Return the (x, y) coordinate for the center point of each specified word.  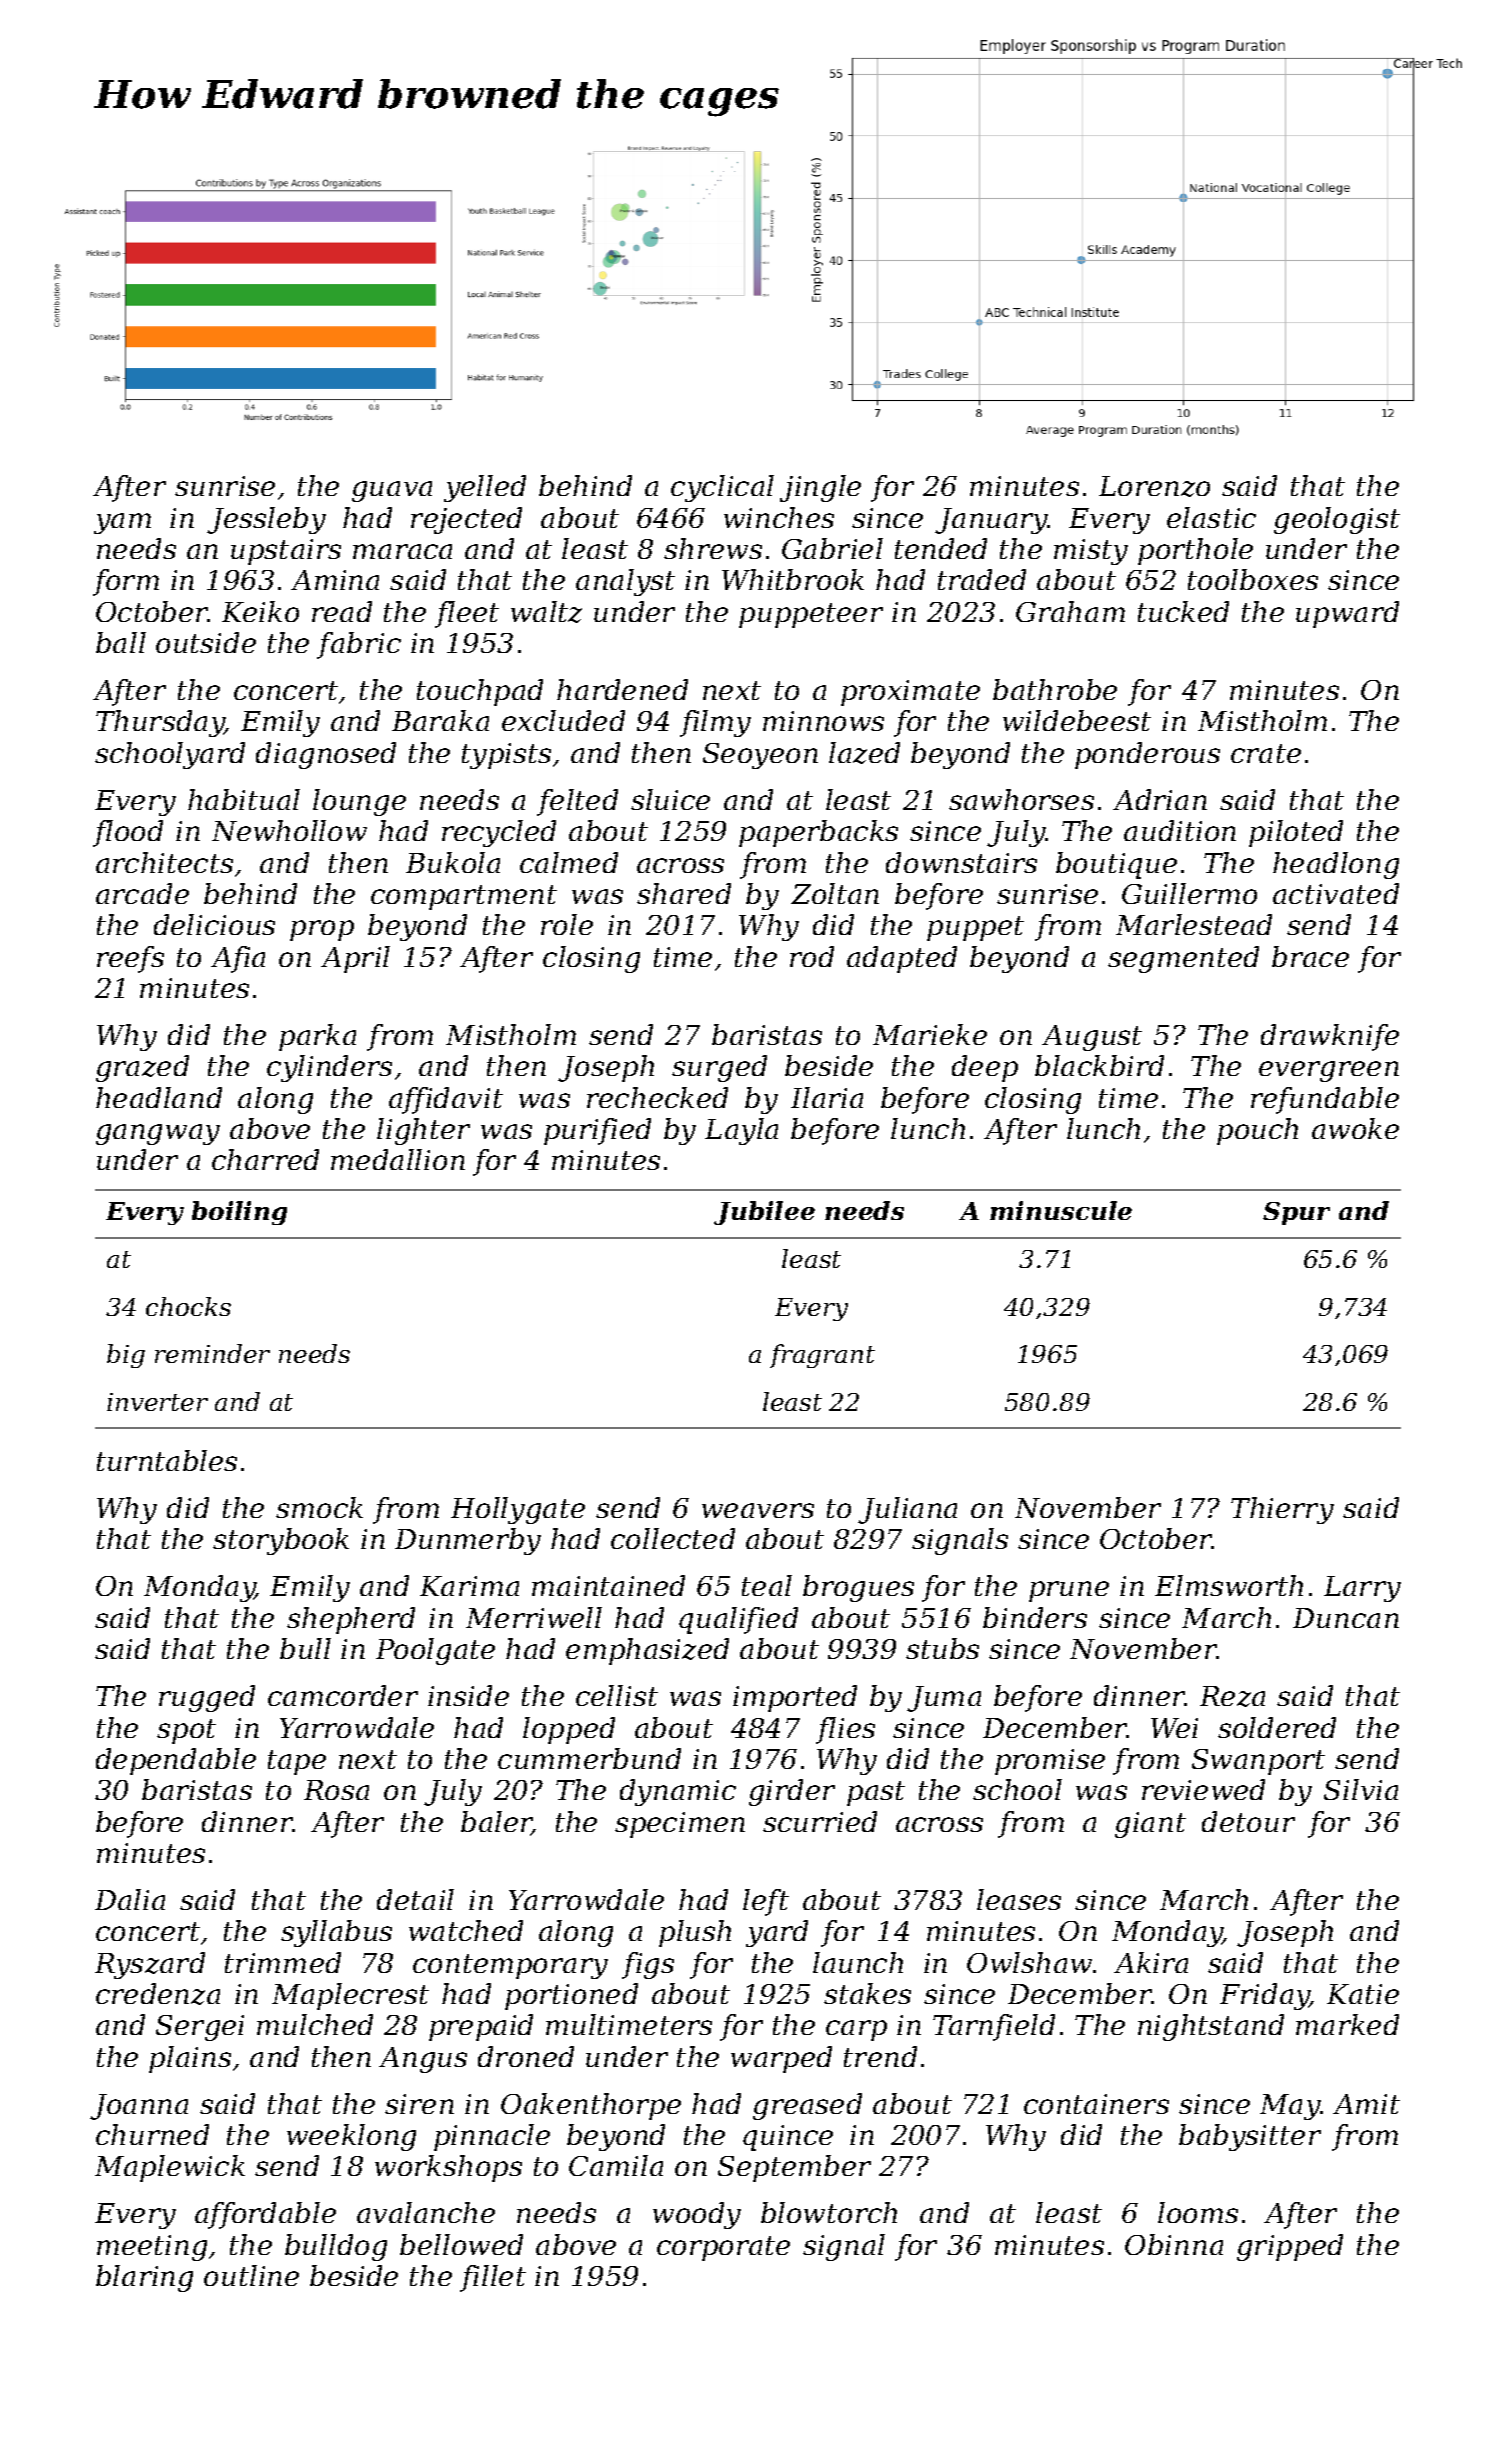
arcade (142, 893)
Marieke (930, 1034)
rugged (207, 1698)
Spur (1296, 1213)
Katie (1363, 1994)
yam (122, 523)
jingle (820, 488)
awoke (1355, 1128)
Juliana (907, 1510)
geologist (1337, 520)
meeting (152, 2248)
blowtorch (829, 2212)
